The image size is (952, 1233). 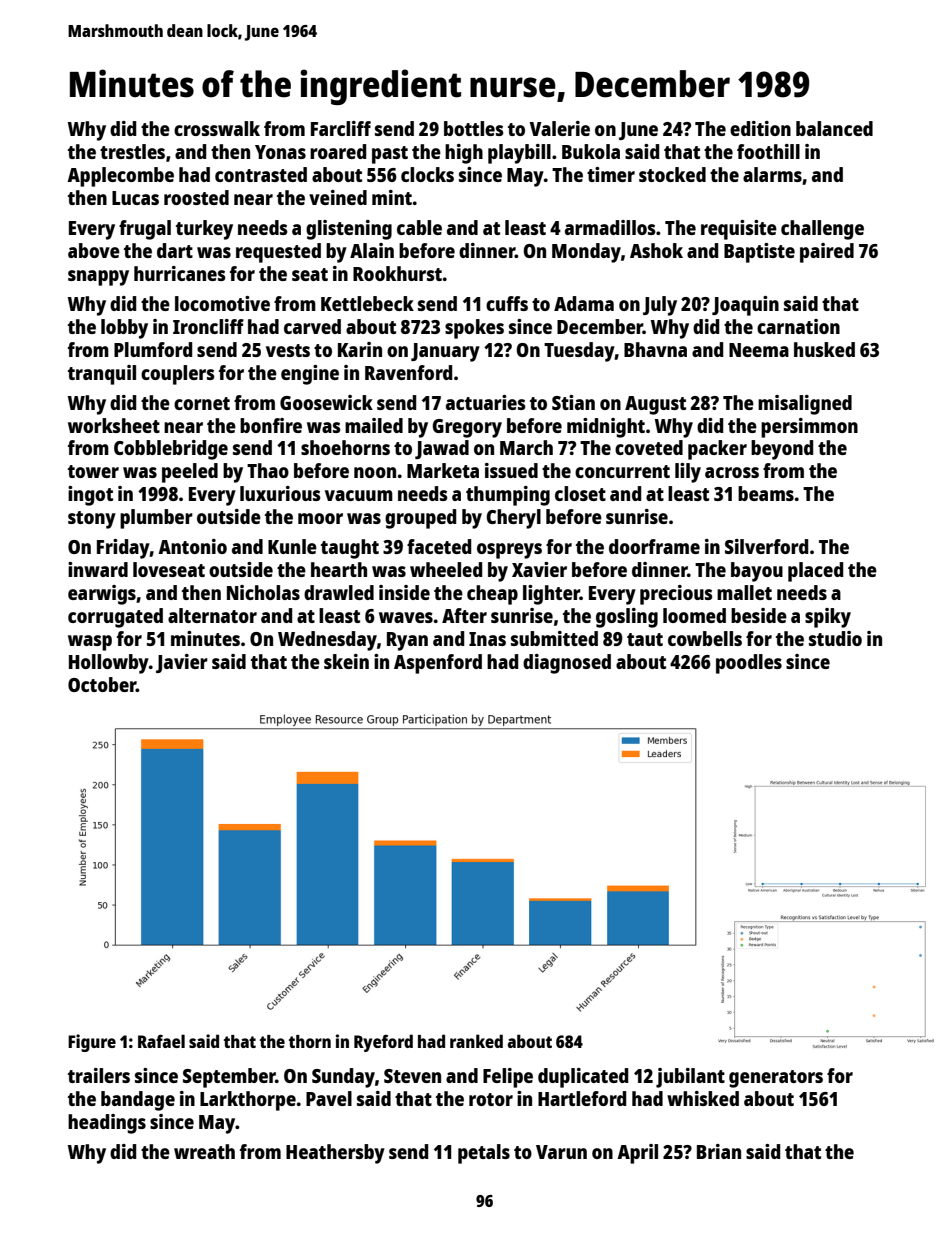 I want to click on Javier, so click(x=182, y=663).
